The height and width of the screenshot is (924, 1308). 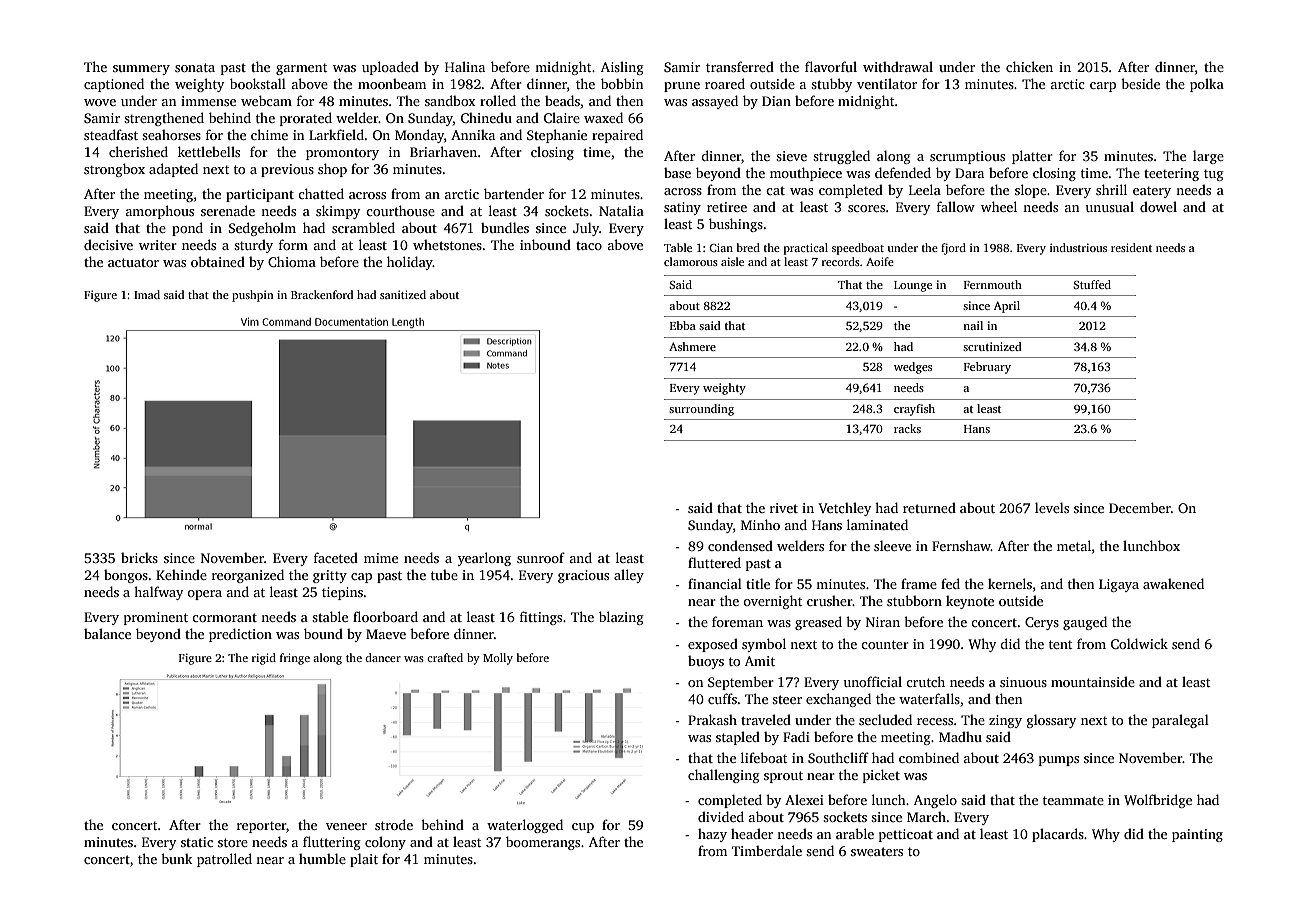 I want to click on bunk, so click(x=176, y=858).
